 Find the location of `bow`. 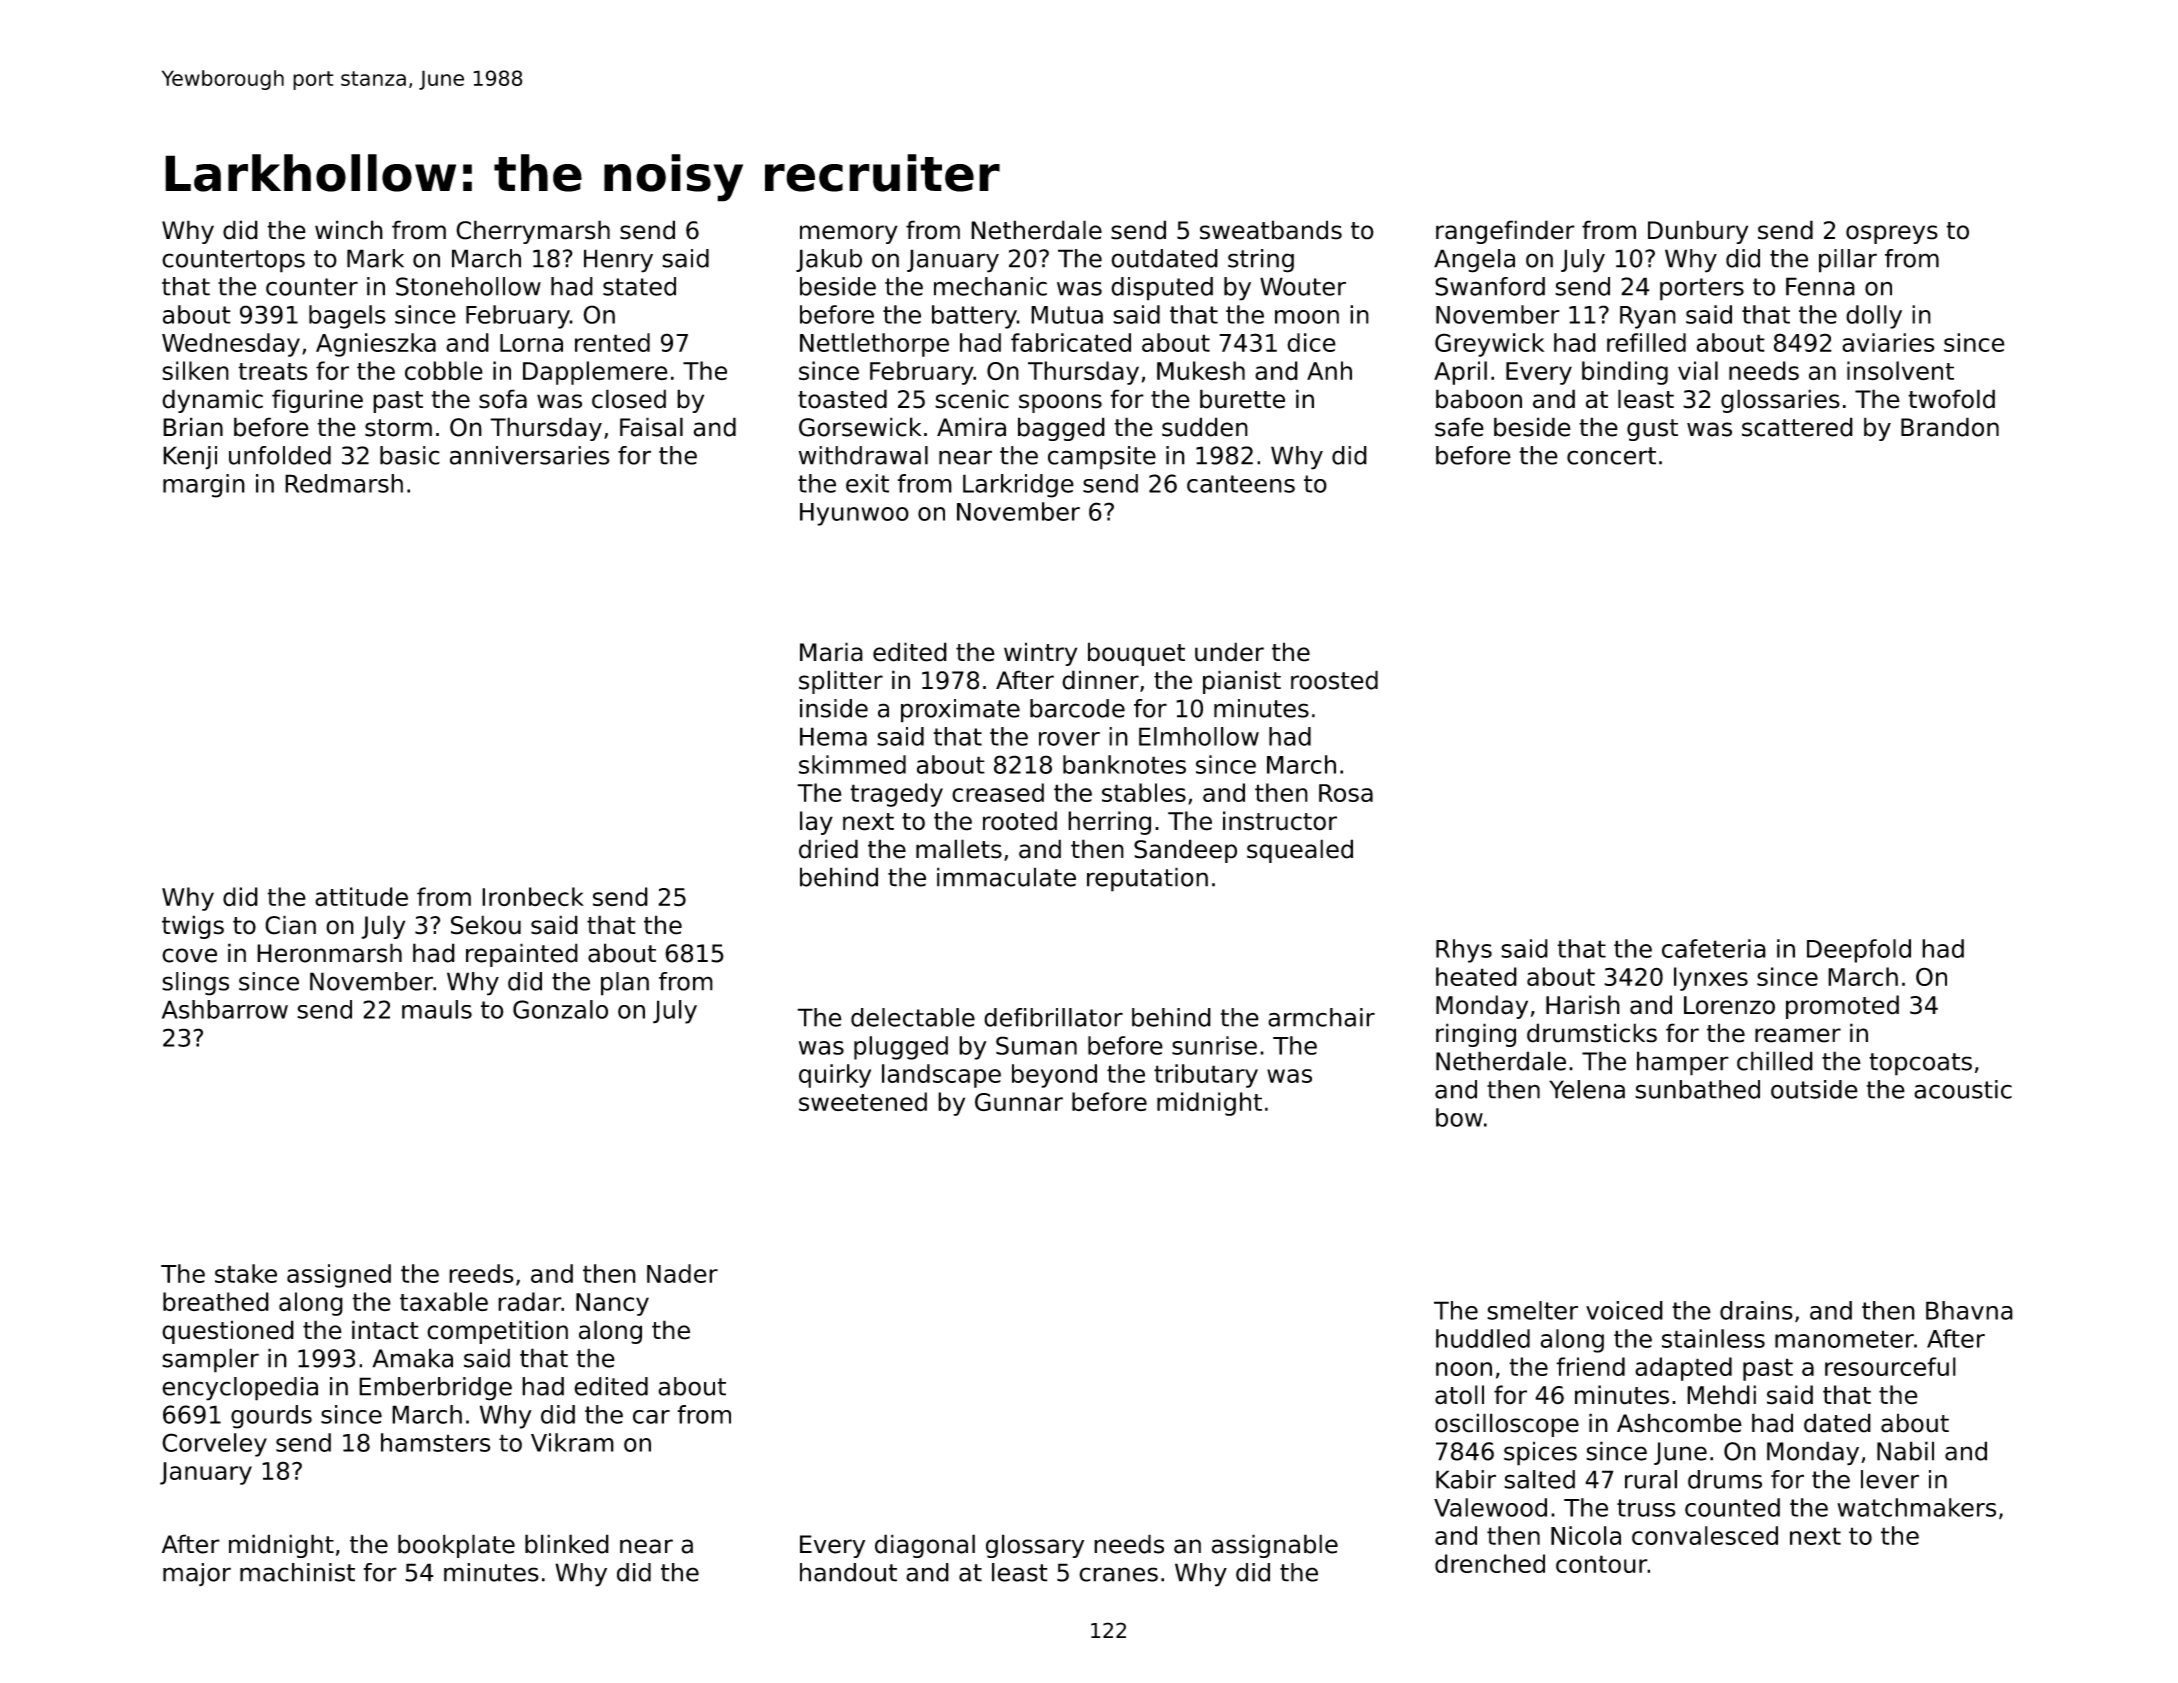

bow is located at coordinates (1459, 1117).
